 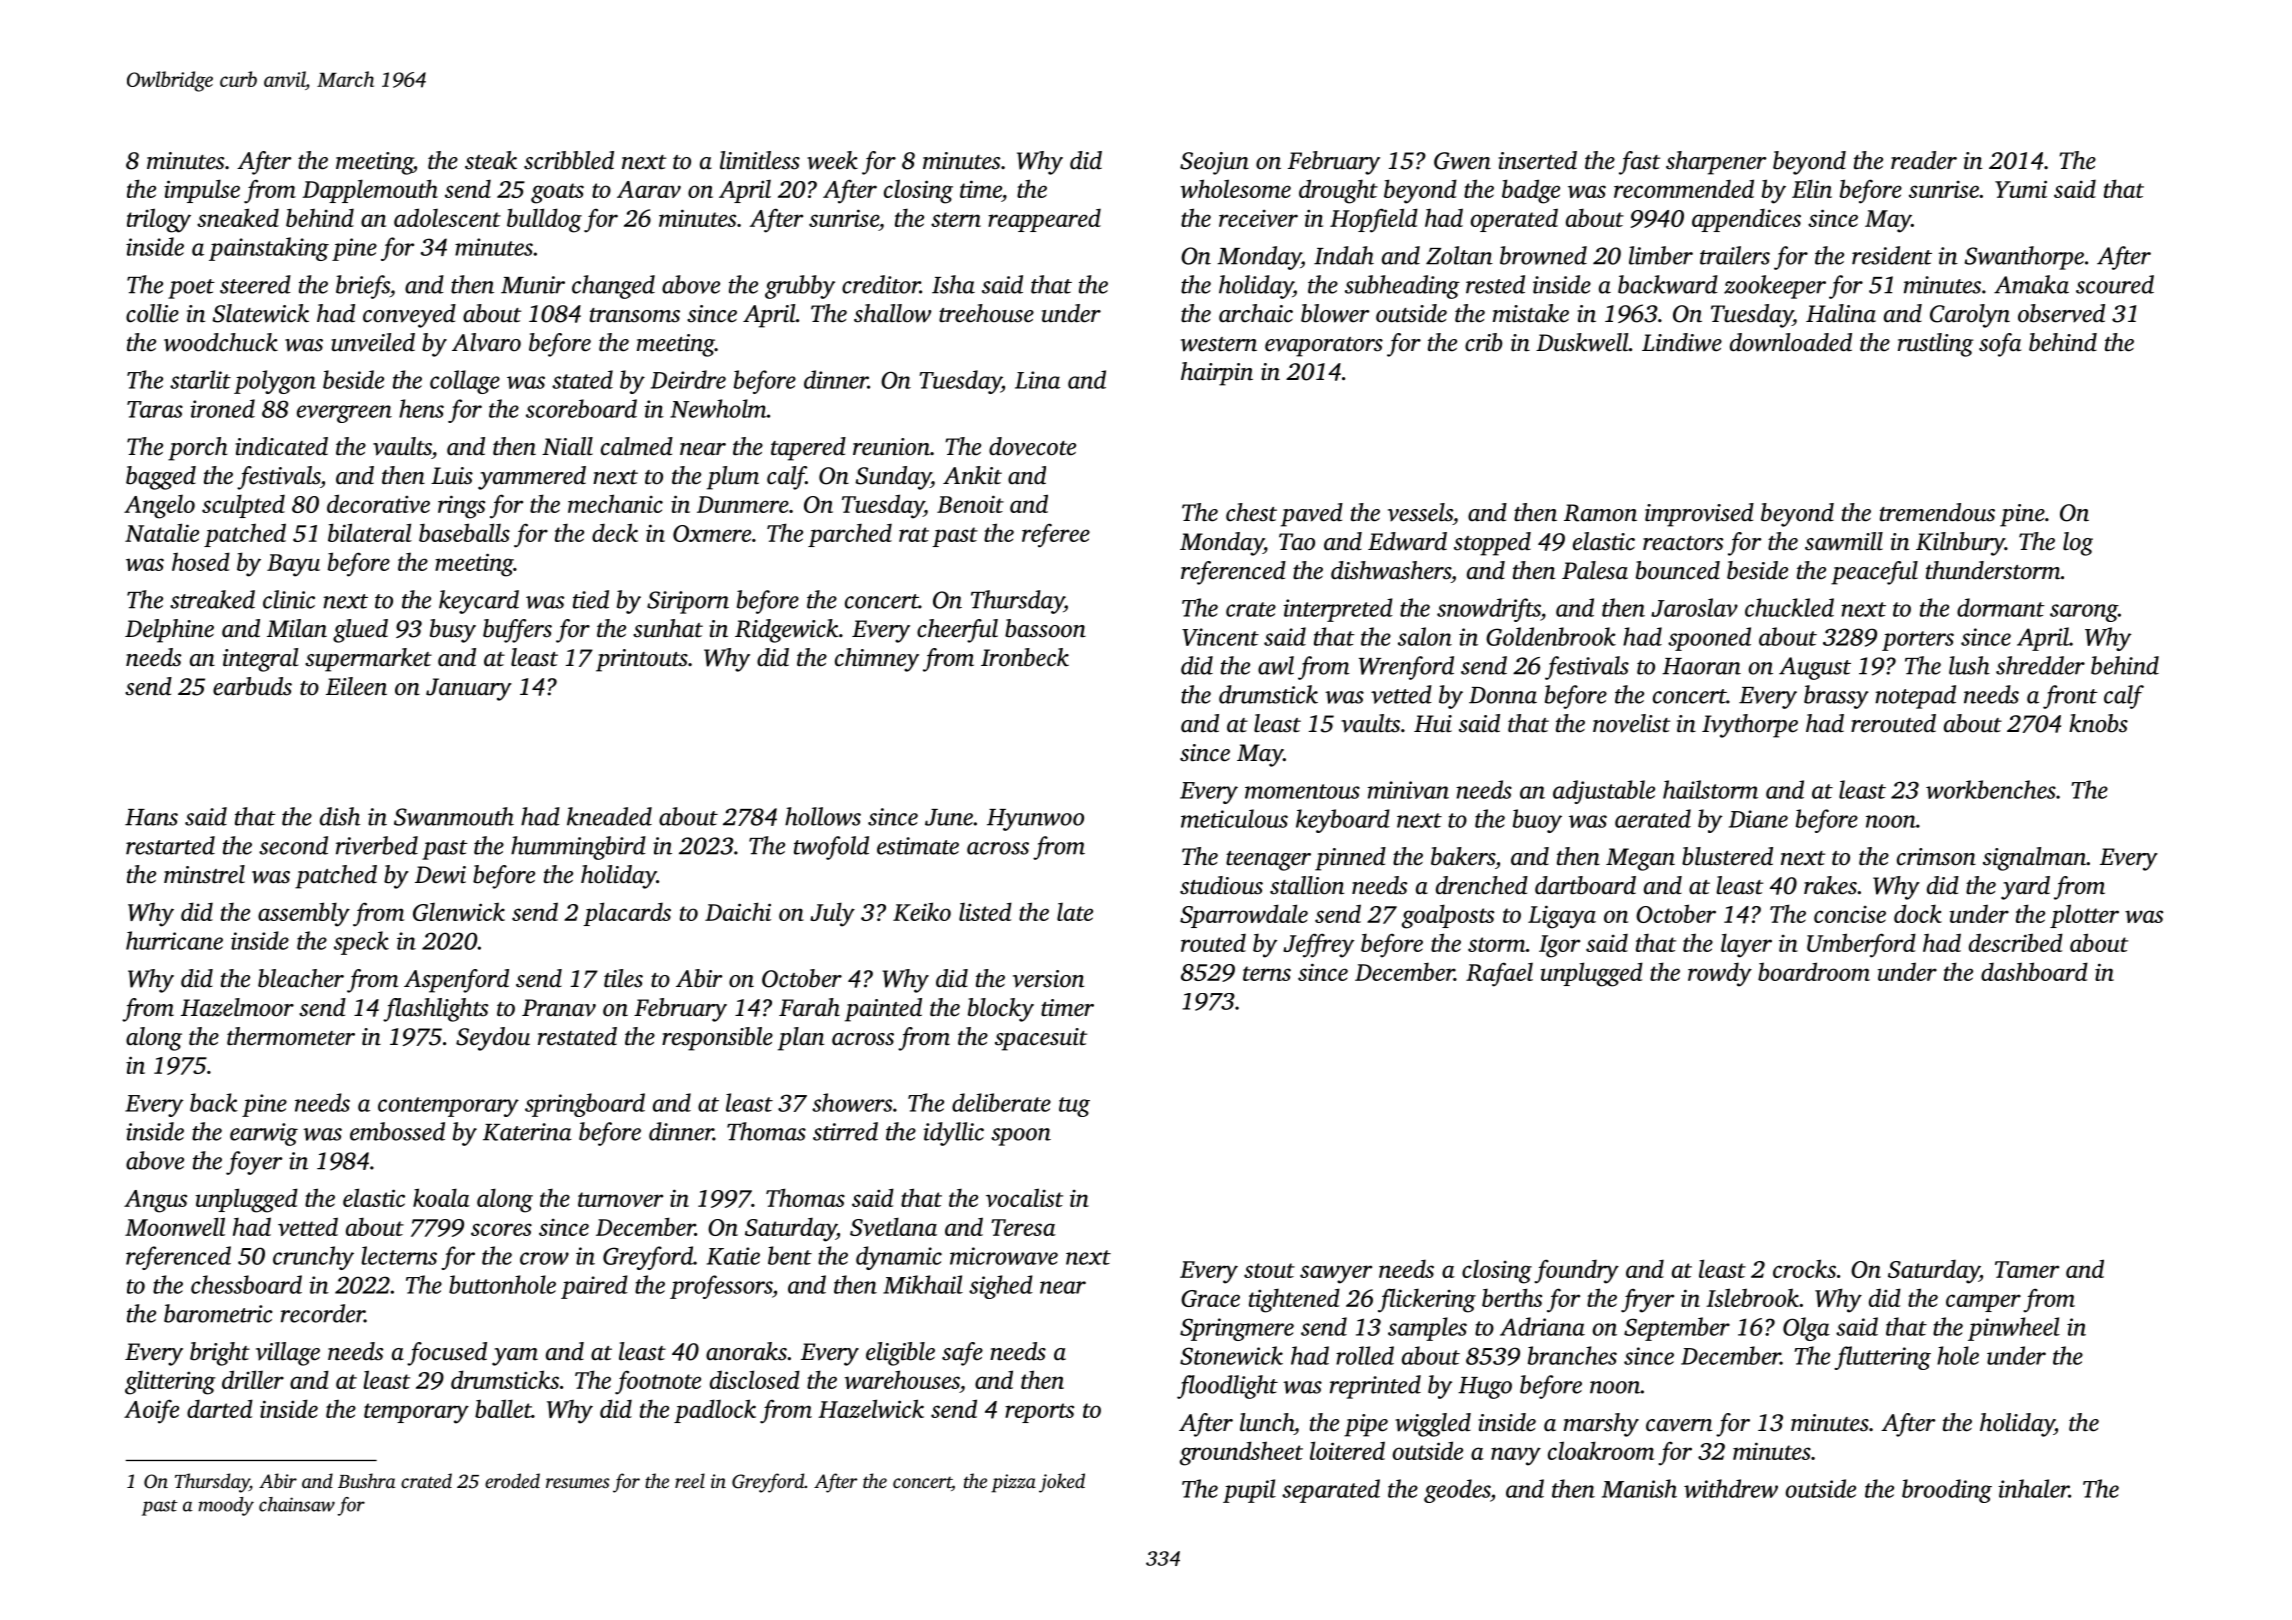 What do you see at coordinates (1699, 515) in the screenshot?
I see `improvised` at bounding box center [1699, 515].
